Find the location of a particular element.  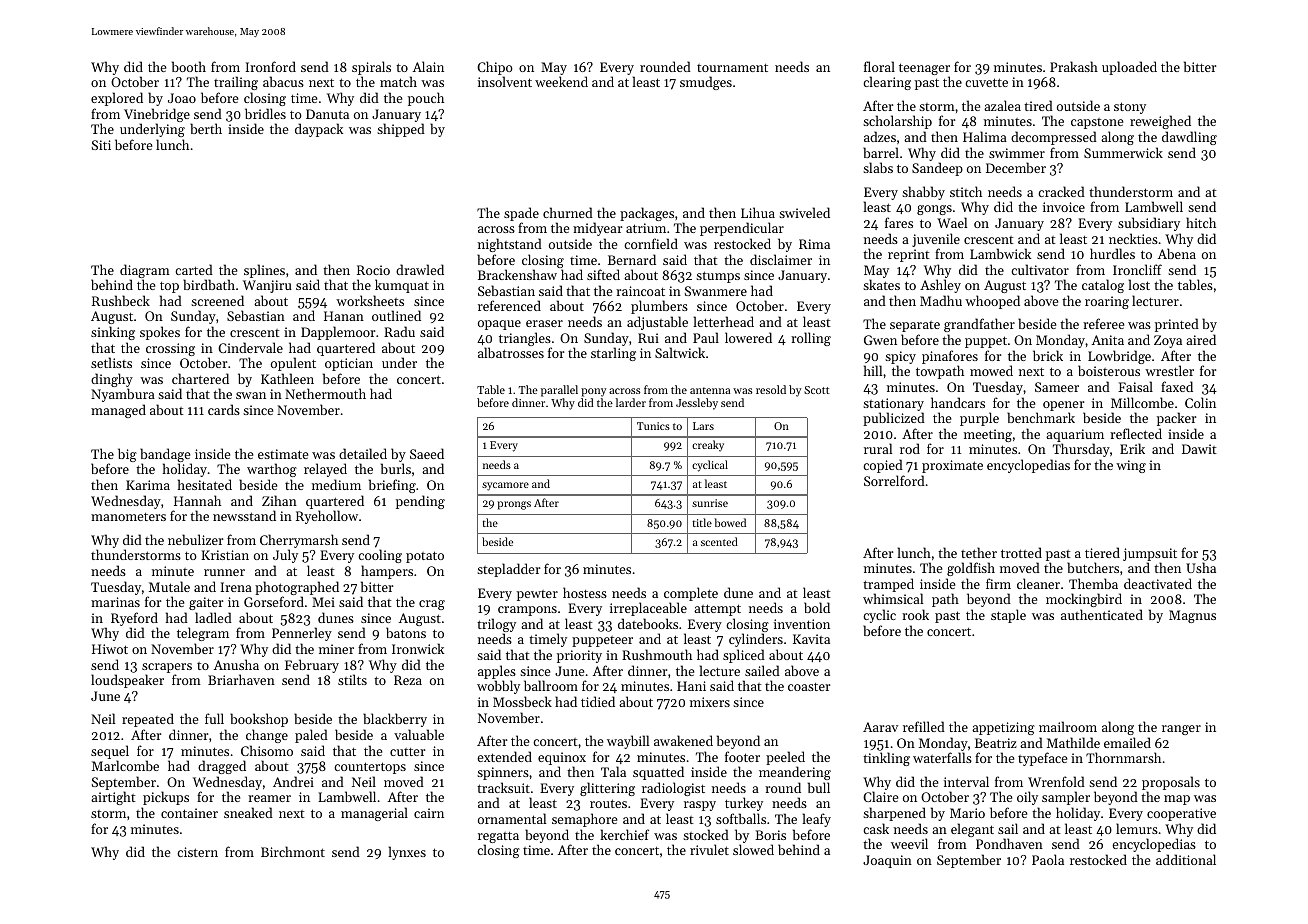

Tunics is located at coordinates (653, 426).
